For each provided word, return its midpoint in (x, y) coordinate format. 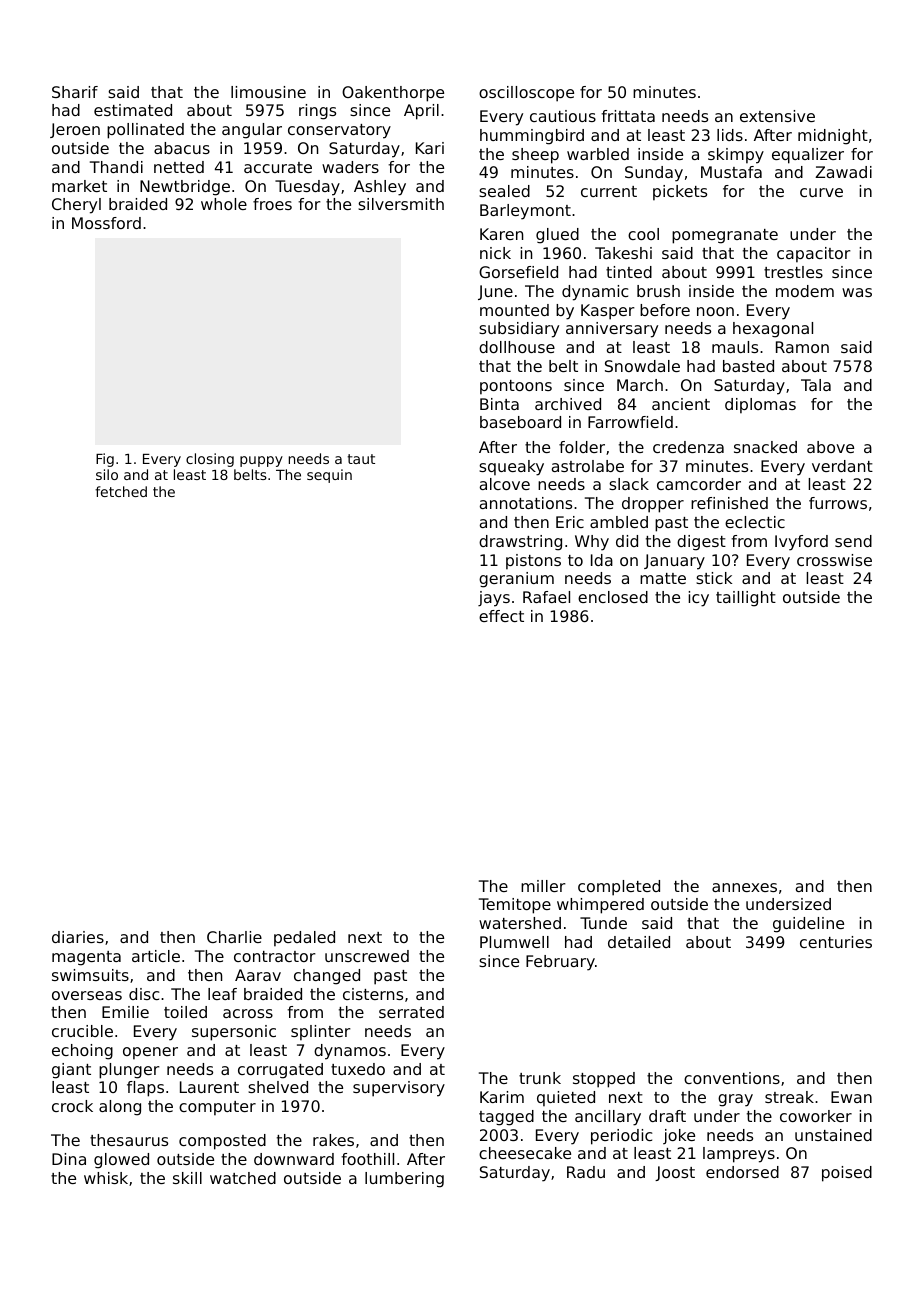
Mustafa (731, 172)
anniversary (612, 330)
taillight (746, 599)
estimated (133, 110)
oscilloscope (526, 94)
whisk (106, 1178)
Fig (105, 460)
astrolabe (588, 466)
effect (501, 616)
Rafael (546, 597)
